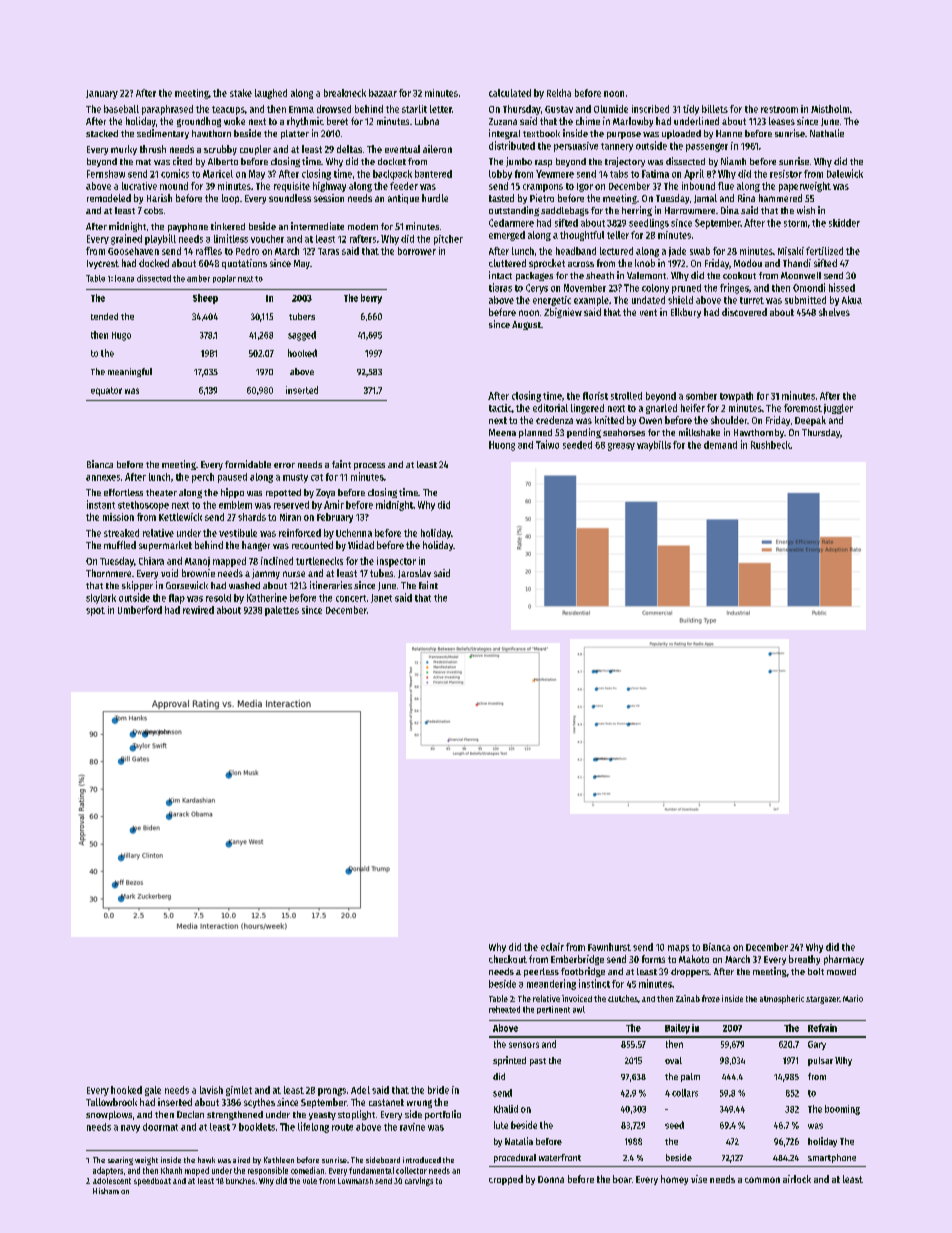 The width and height of the page is (952, 1233). What do you see at coordinates (500, 287) in the page?
I see `tiaras` at bounding box center [500, 287].
